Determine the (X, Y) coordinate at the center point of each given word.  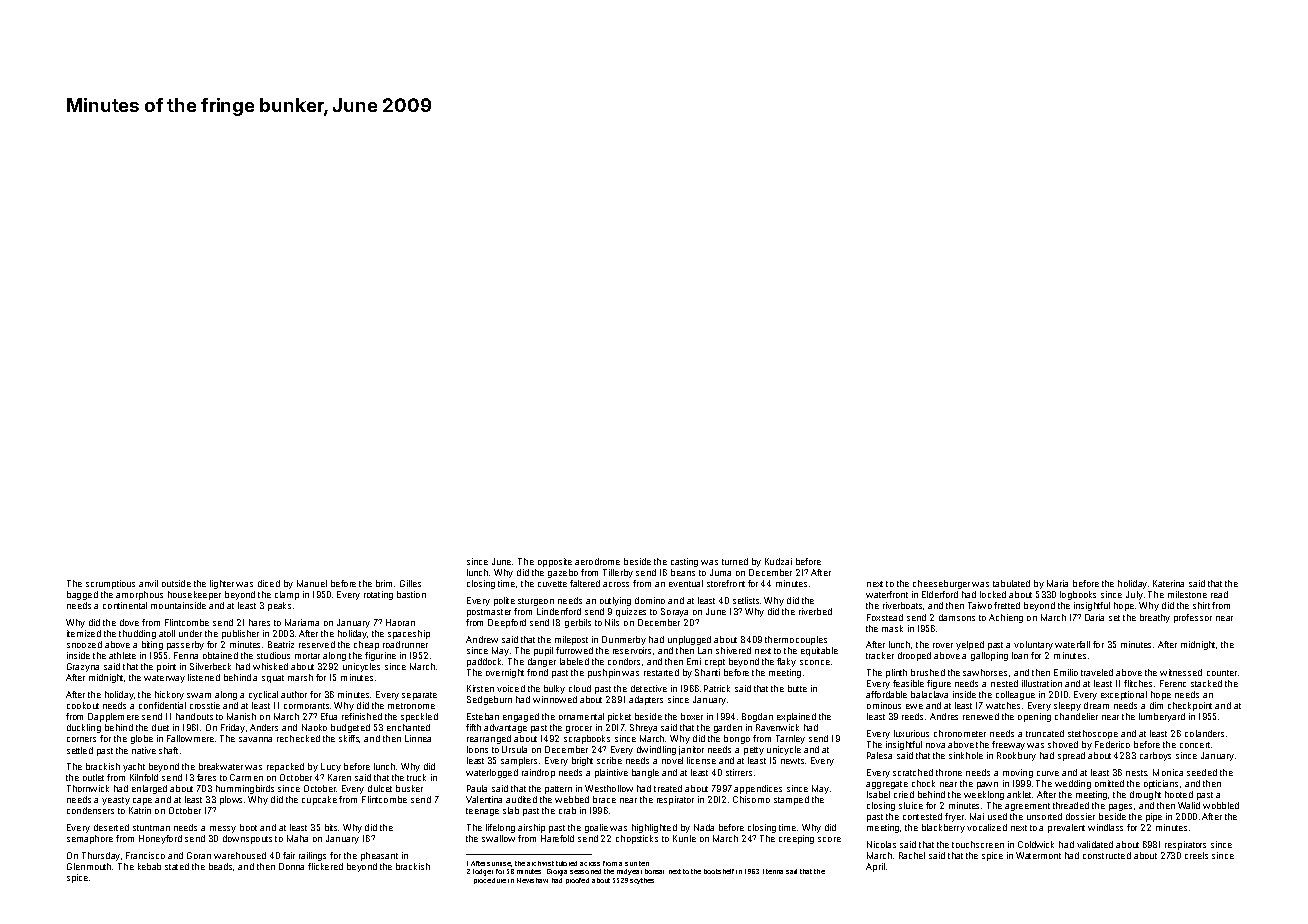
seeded (1202, 772)
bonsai (654, 871)
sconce (815, 662)
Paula (477, 788)
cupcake (319, 800)
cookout (83, 705)
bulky (554, 689)
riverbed (815, 611)
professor (1193, 618)
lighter (222, 584)
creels (1196, 855)
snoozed (84, 644)
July (1134, 595)
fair (289, 855)
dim (1156, 705)
